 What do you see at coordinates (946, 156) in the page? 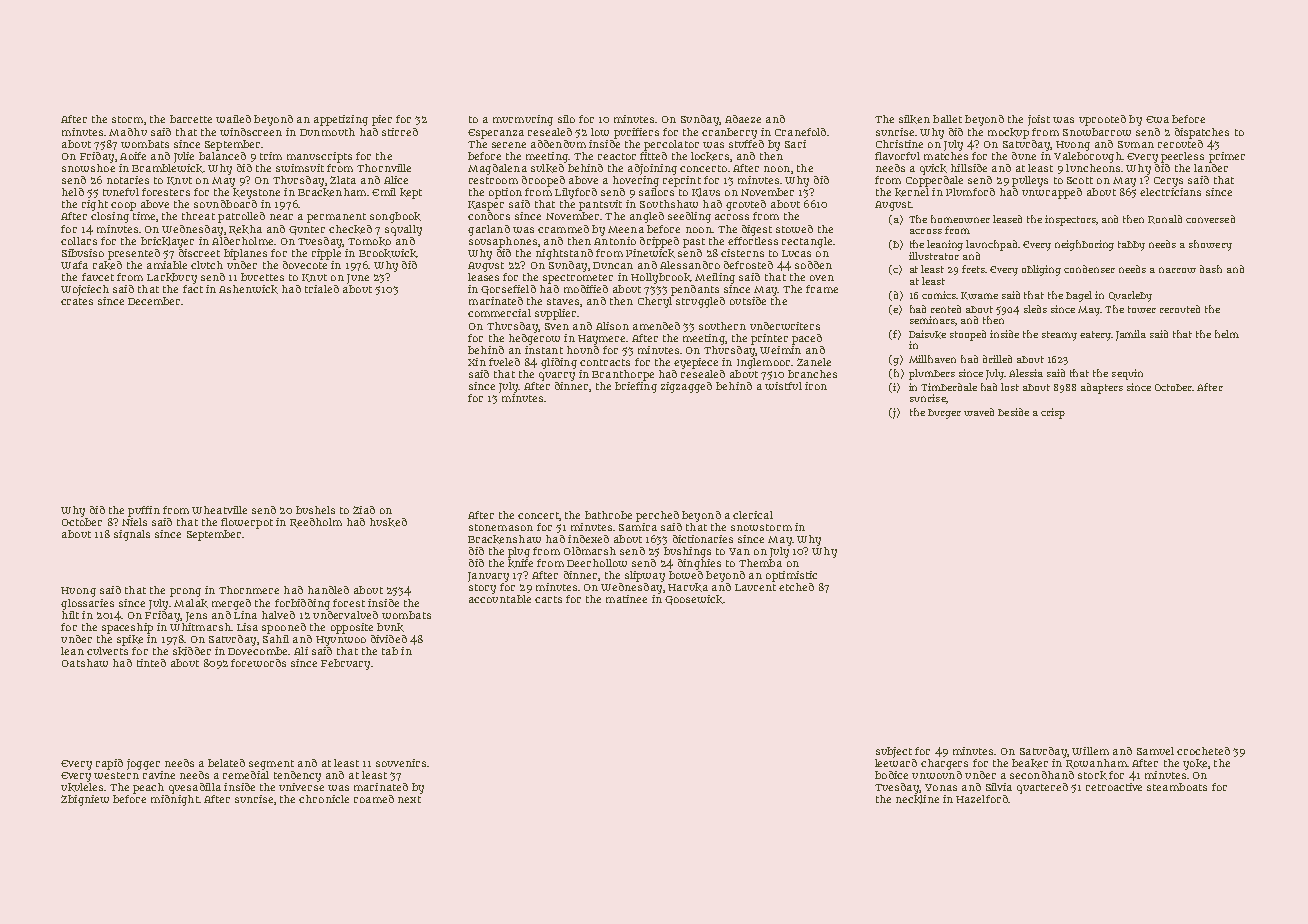
I see `matches` at bounding box center [946, 156].
